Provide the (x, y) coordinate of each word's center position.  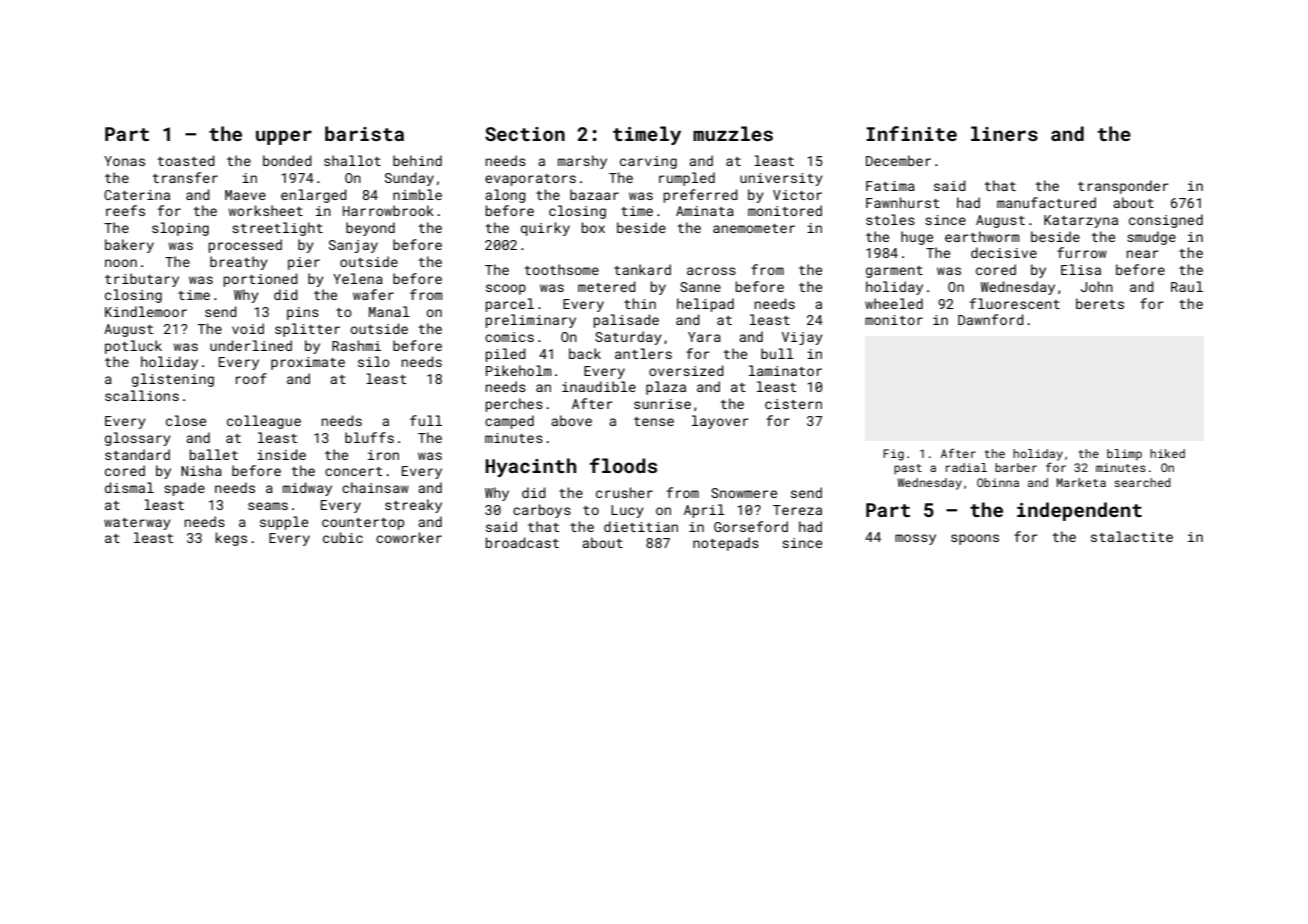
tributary (142, 280)
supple (284, 523)
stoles (890, 219)
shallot (352, 160)
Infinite (911, 133)
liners (1004, 133)
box (593, 227)
